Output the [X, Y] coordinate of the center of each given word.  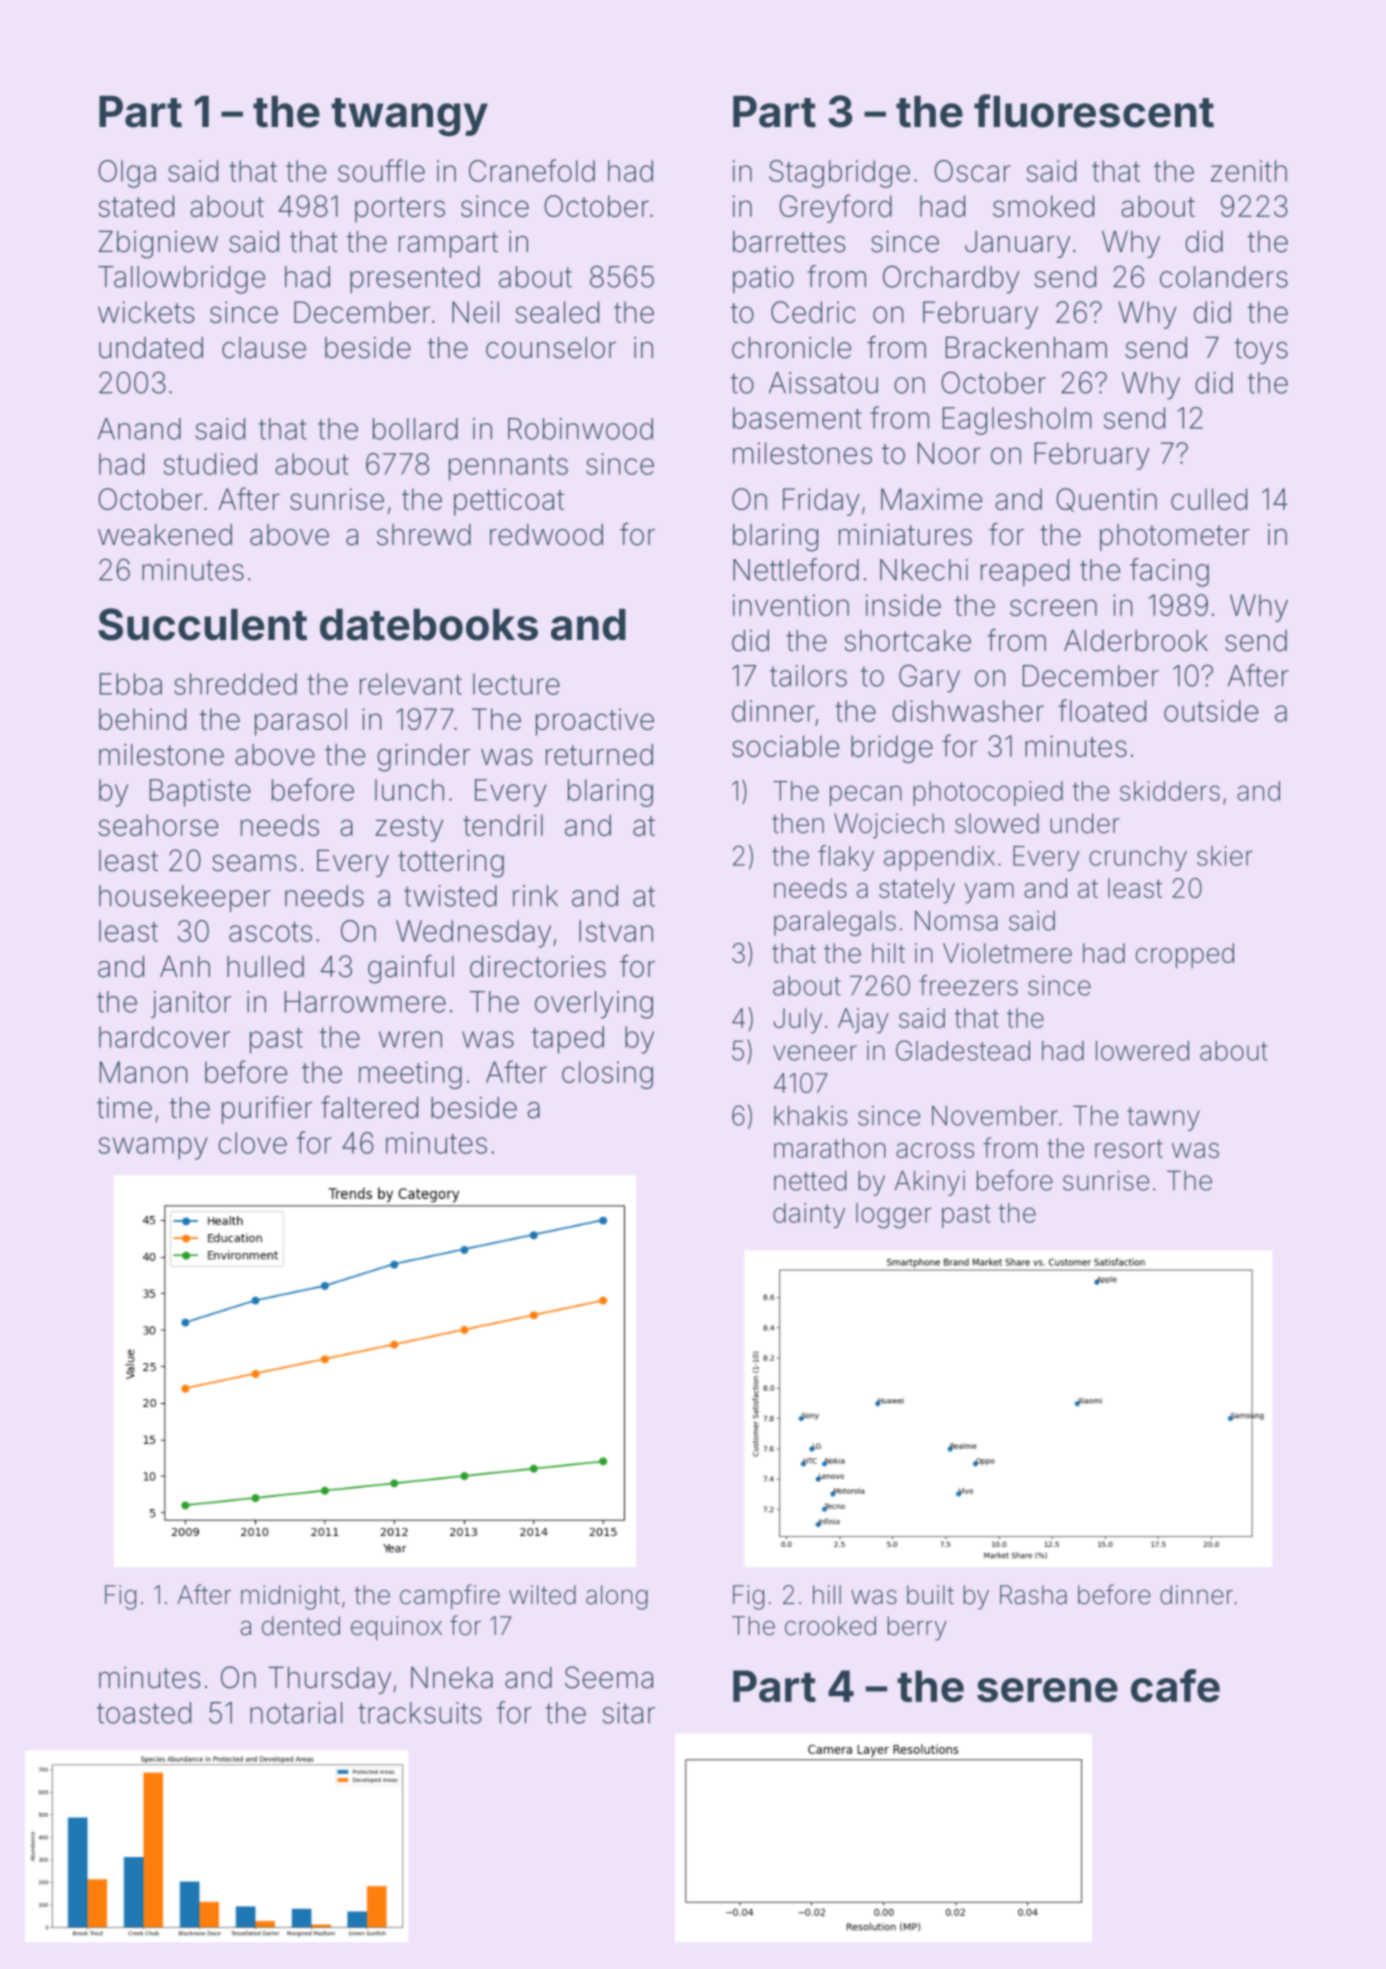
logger [894, 1216]
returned [599, 755]
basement [797, 418]
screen [1053, 607]
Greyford [835, 208]
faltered [369, 1107]
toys [1261, 351]
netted [810, 1180]
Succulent [202, 624]
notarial [296, 1713]
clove [252, 1143]
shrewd [424, 535]
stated [136, 206]
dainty [809, 1215]
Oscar [972, 171]
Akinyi [930, 1183]
